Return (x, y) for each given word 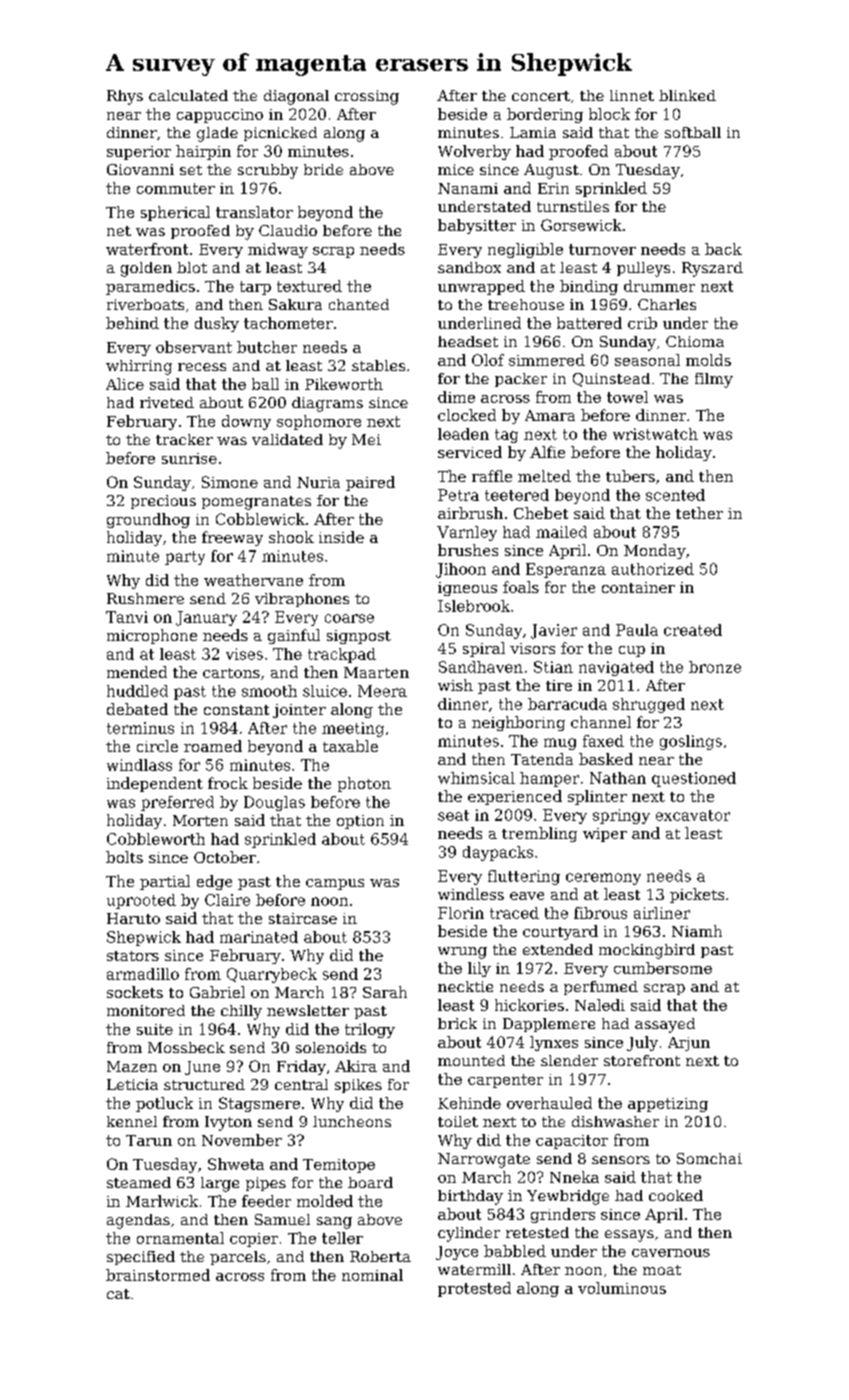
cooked (676, 1195)
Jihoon (461, 570)
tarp (255, 288)
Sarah (385, 992)
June (202, 1068)
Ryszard (712, 269)
